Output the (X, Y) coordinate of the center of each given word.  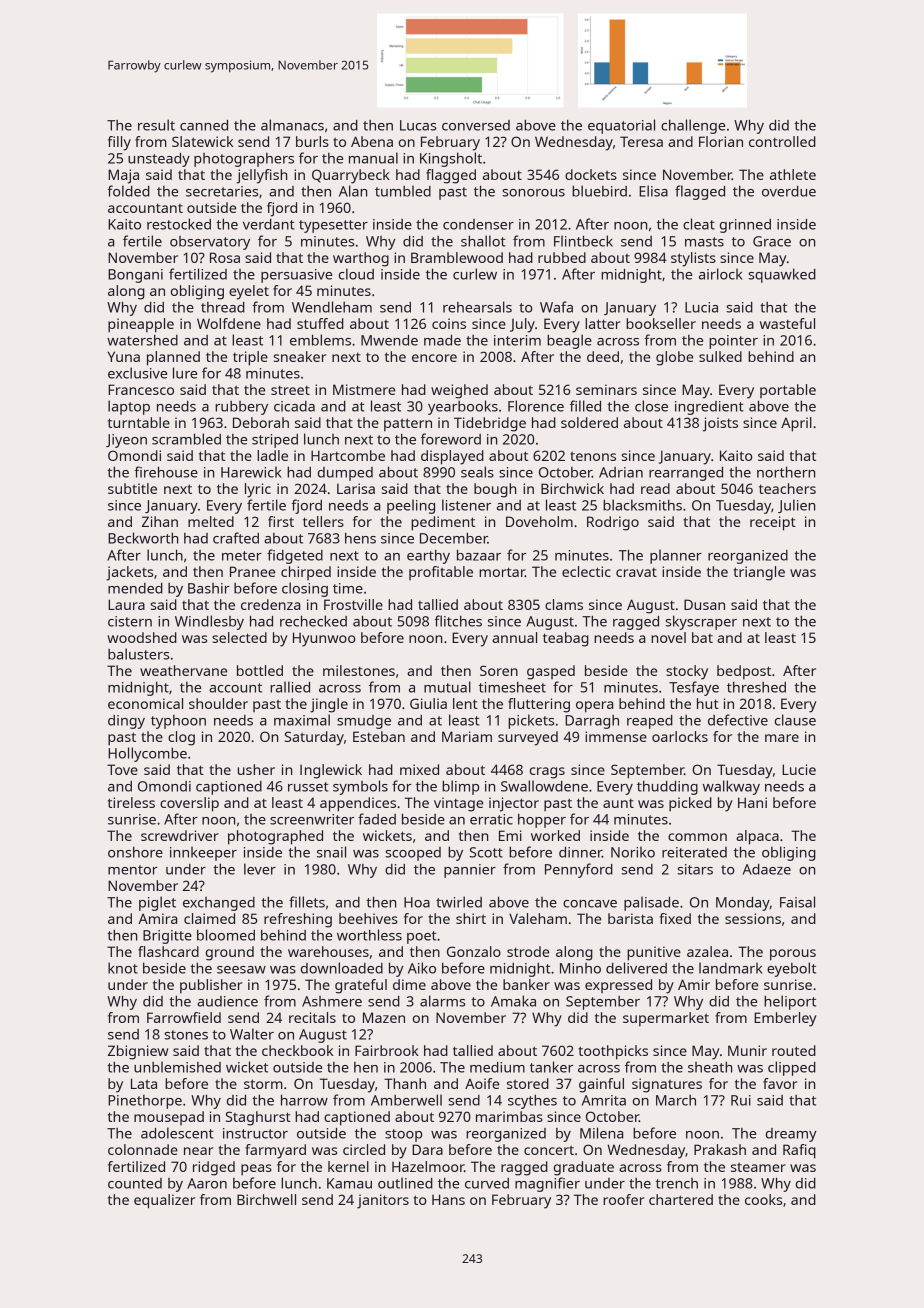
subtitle (132, 488)
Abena (372, 141)
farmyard (275, 1151)
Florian (721, 141)
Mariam (467, 736)
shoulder (218, 703)
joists (720, 424)
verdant (269, 224)
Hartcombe (348, 455)
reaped (650, 722)
